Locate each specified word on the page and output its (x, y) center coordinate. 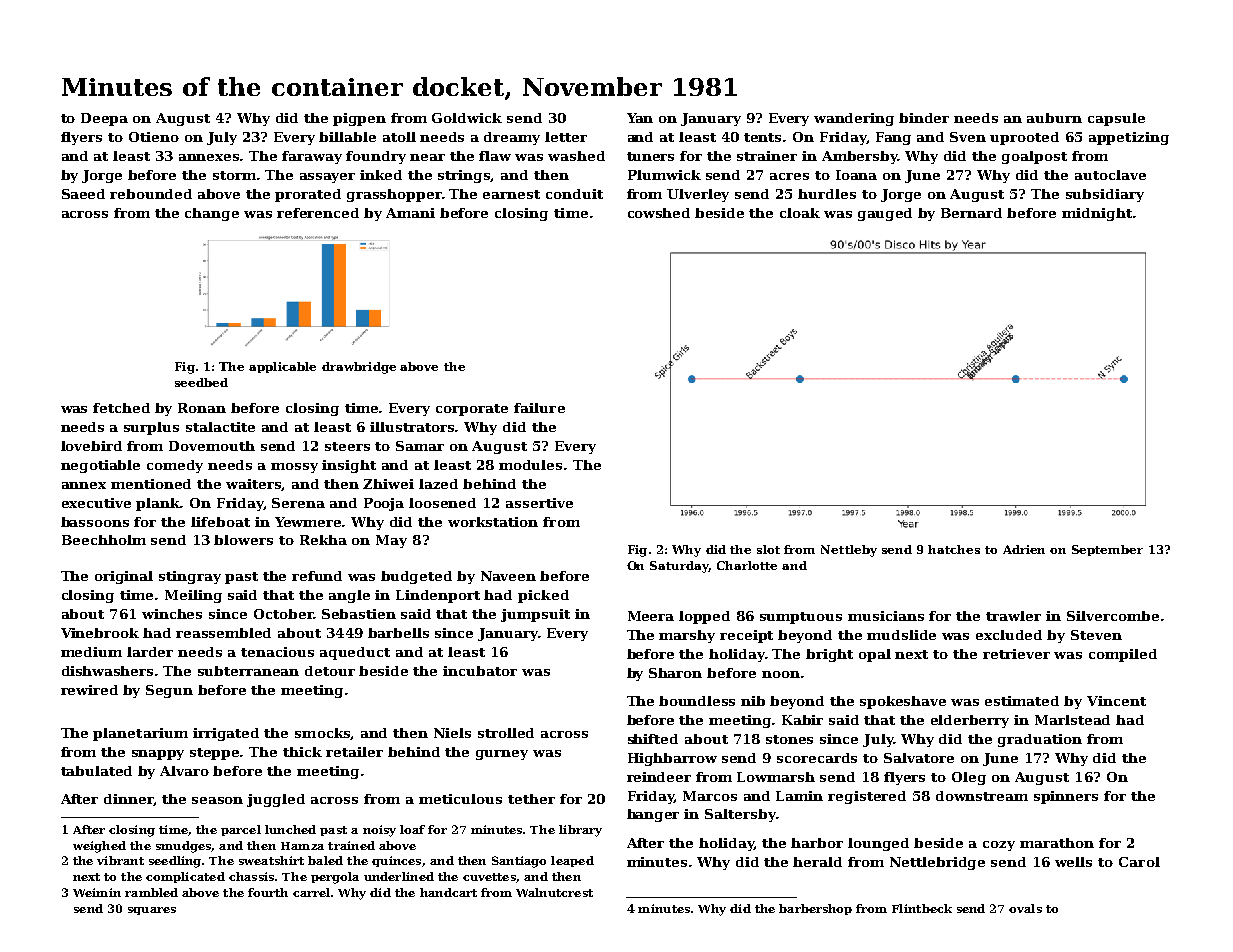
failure (539, 408)
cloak (800, 213)
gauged (885, 214)
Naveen (508, 576)
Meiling (193, 596)
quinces (396, 861)
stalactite (220, 427)
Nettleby (849, 551)
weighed (99, 847)
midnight (1097, 214)
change (212, 214)
